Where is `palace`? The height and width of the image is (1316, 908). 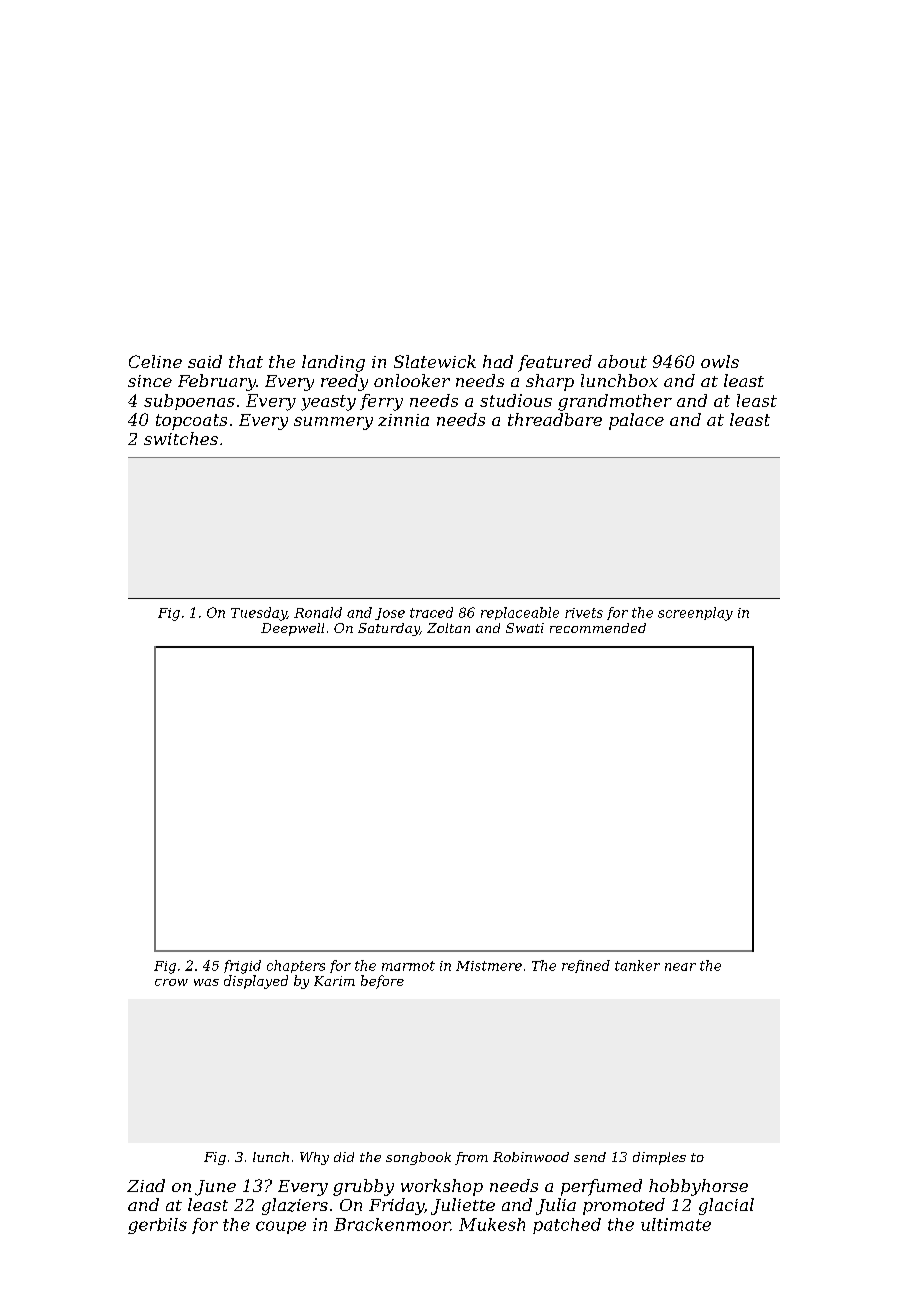 palace is located at coordinates (636, 421).
